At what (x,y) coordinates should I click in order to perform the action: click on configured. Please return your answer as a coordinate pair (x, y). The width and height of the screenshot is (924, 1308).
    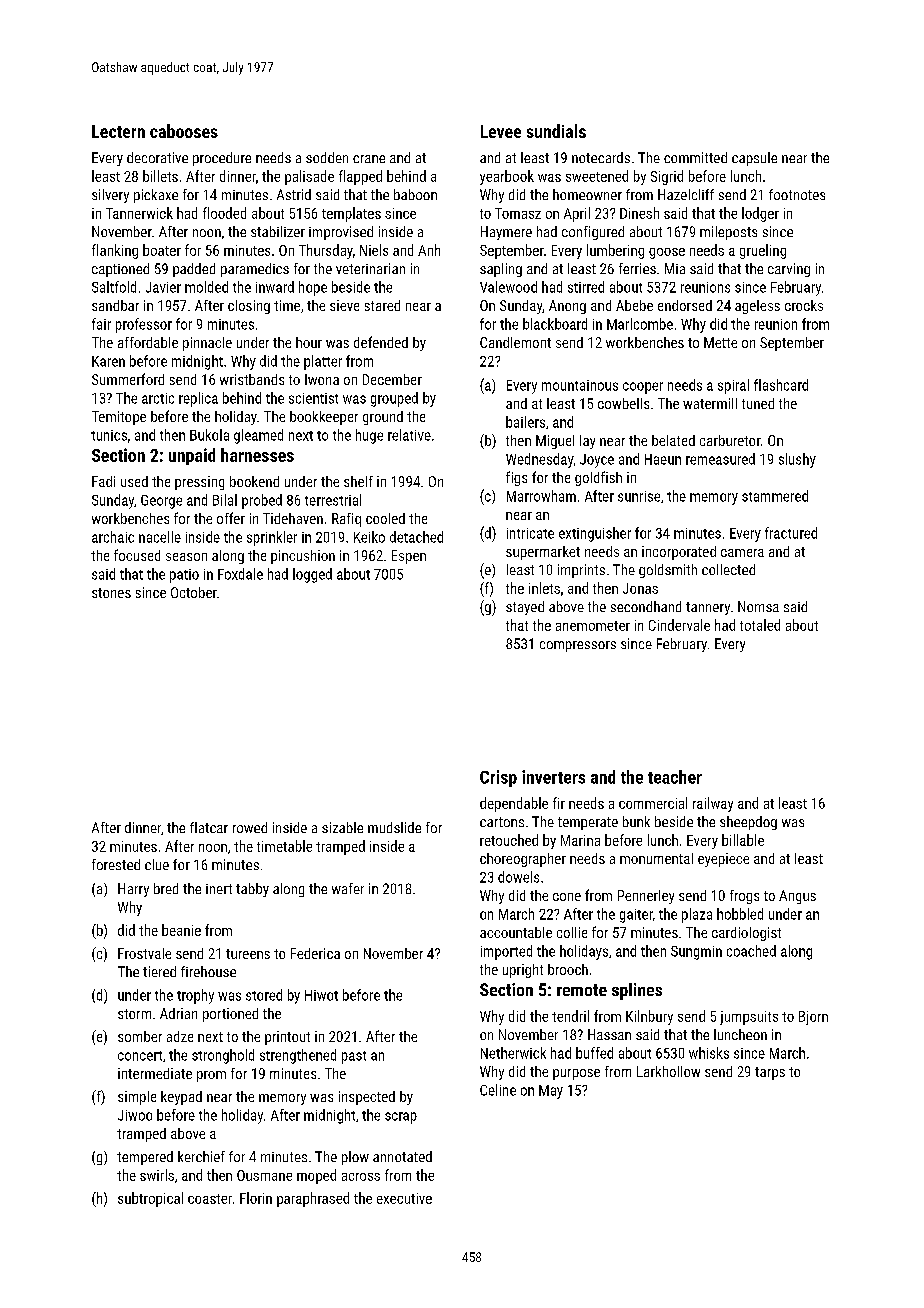
    Looking at the image, I should click on (593, 233).
